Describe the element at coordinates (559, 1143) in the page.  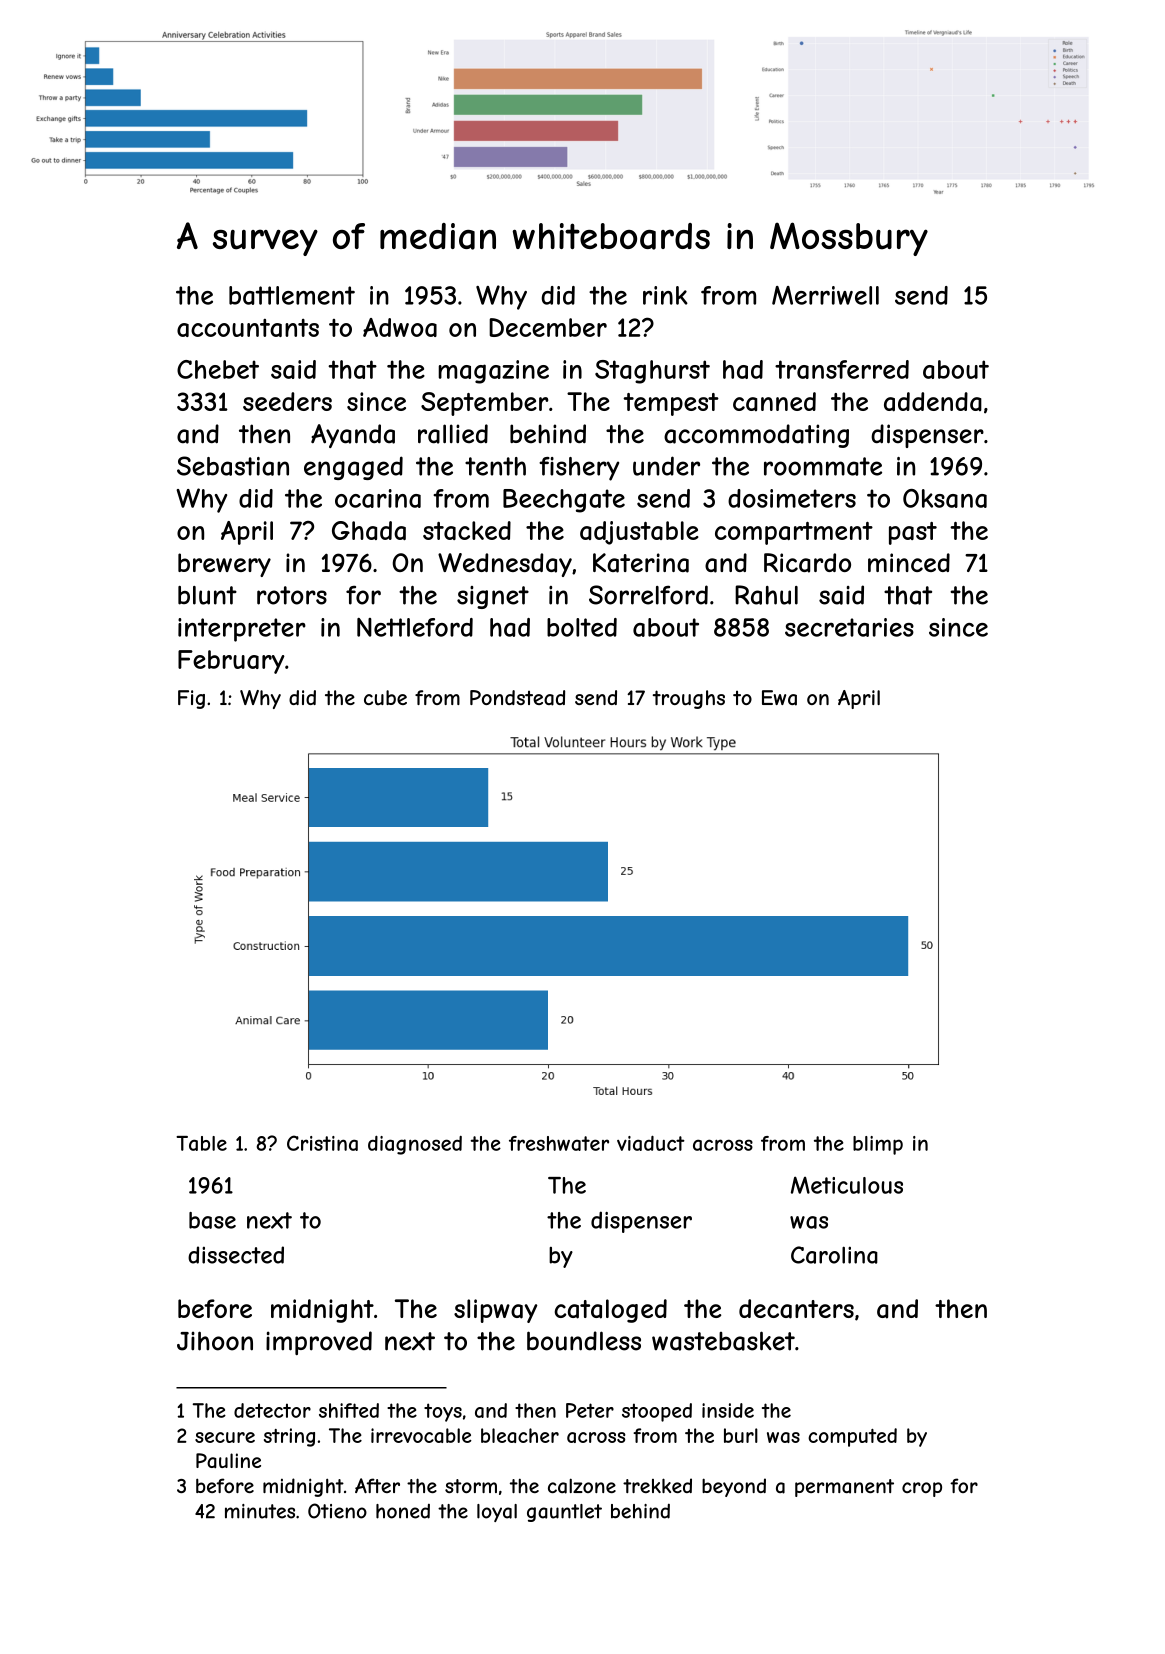
I see `freshwater` at that location.
